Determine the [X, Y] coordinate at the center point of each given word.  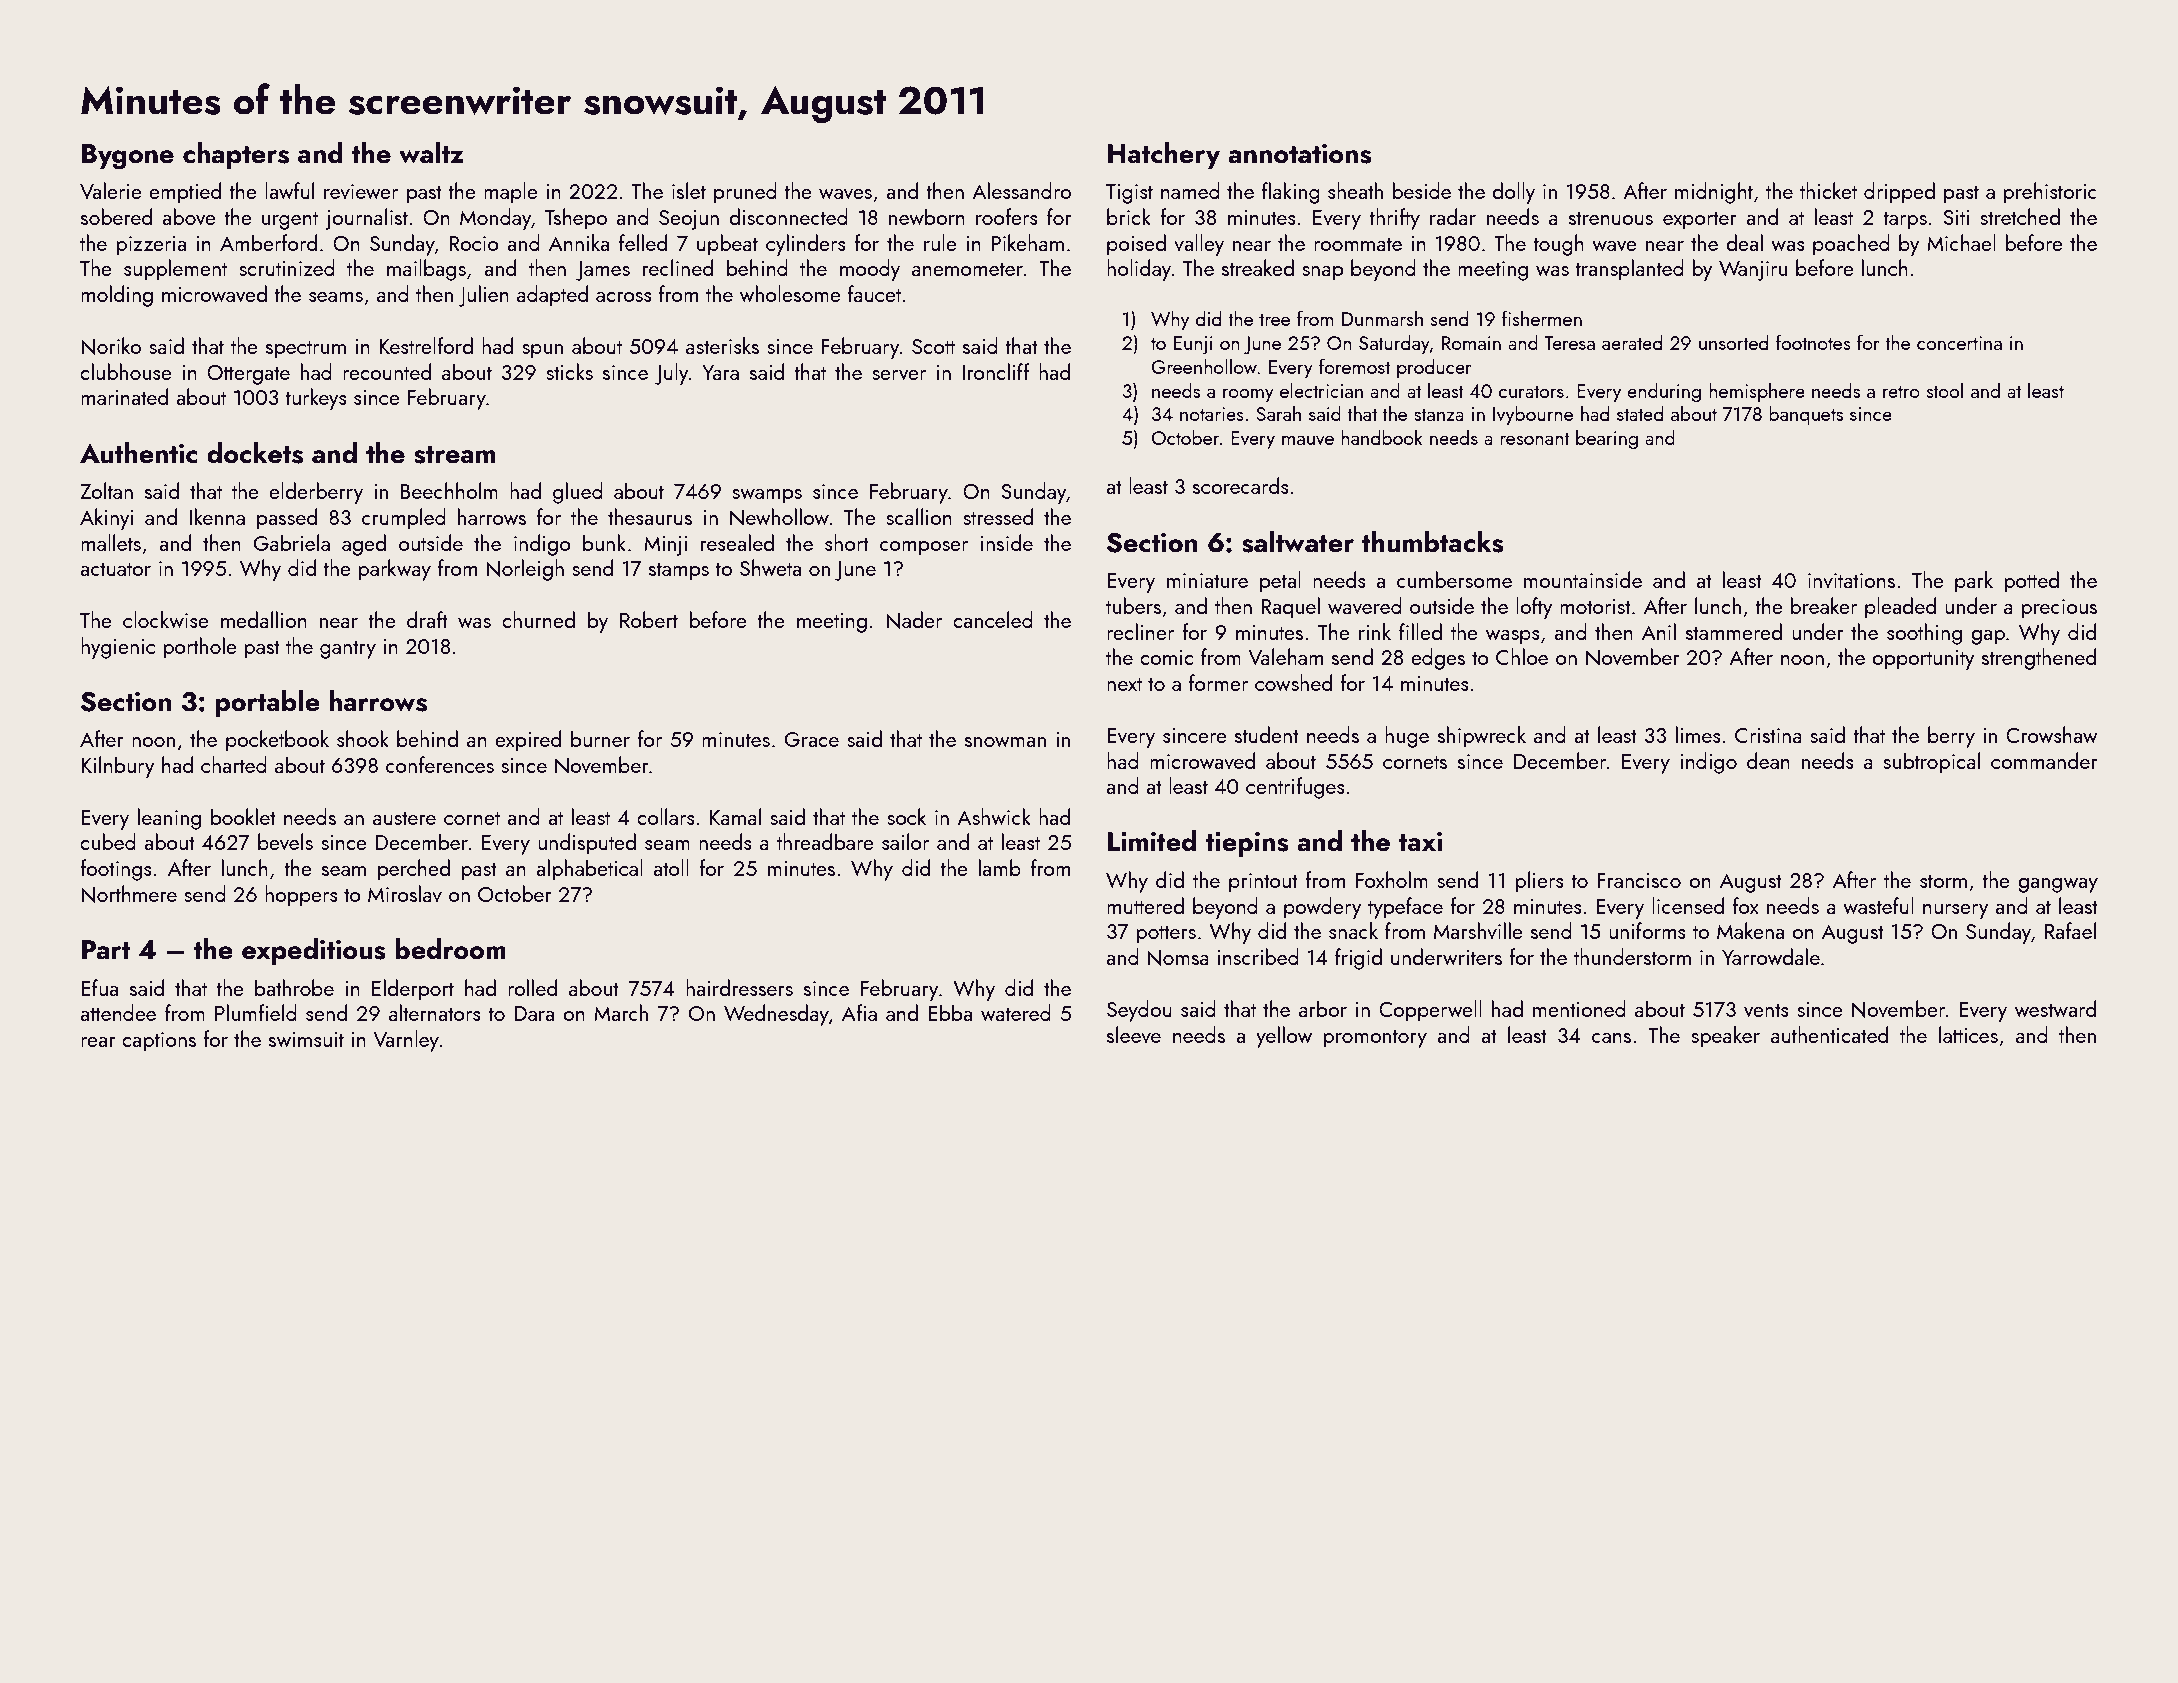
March [621, 1012]
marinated [124, 396]
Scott [933, 346]
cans [1611, 1038]
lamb [1000, 867]
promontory [1375, 1038]
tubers [1133, 605]
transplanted [1629, 270]
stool [1945, 390]
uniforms [1647, 930]
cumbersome [1454, 579]
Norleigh [525, 570]
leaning [169, 819]
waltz [431, 153]
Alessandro [1021, 190]
